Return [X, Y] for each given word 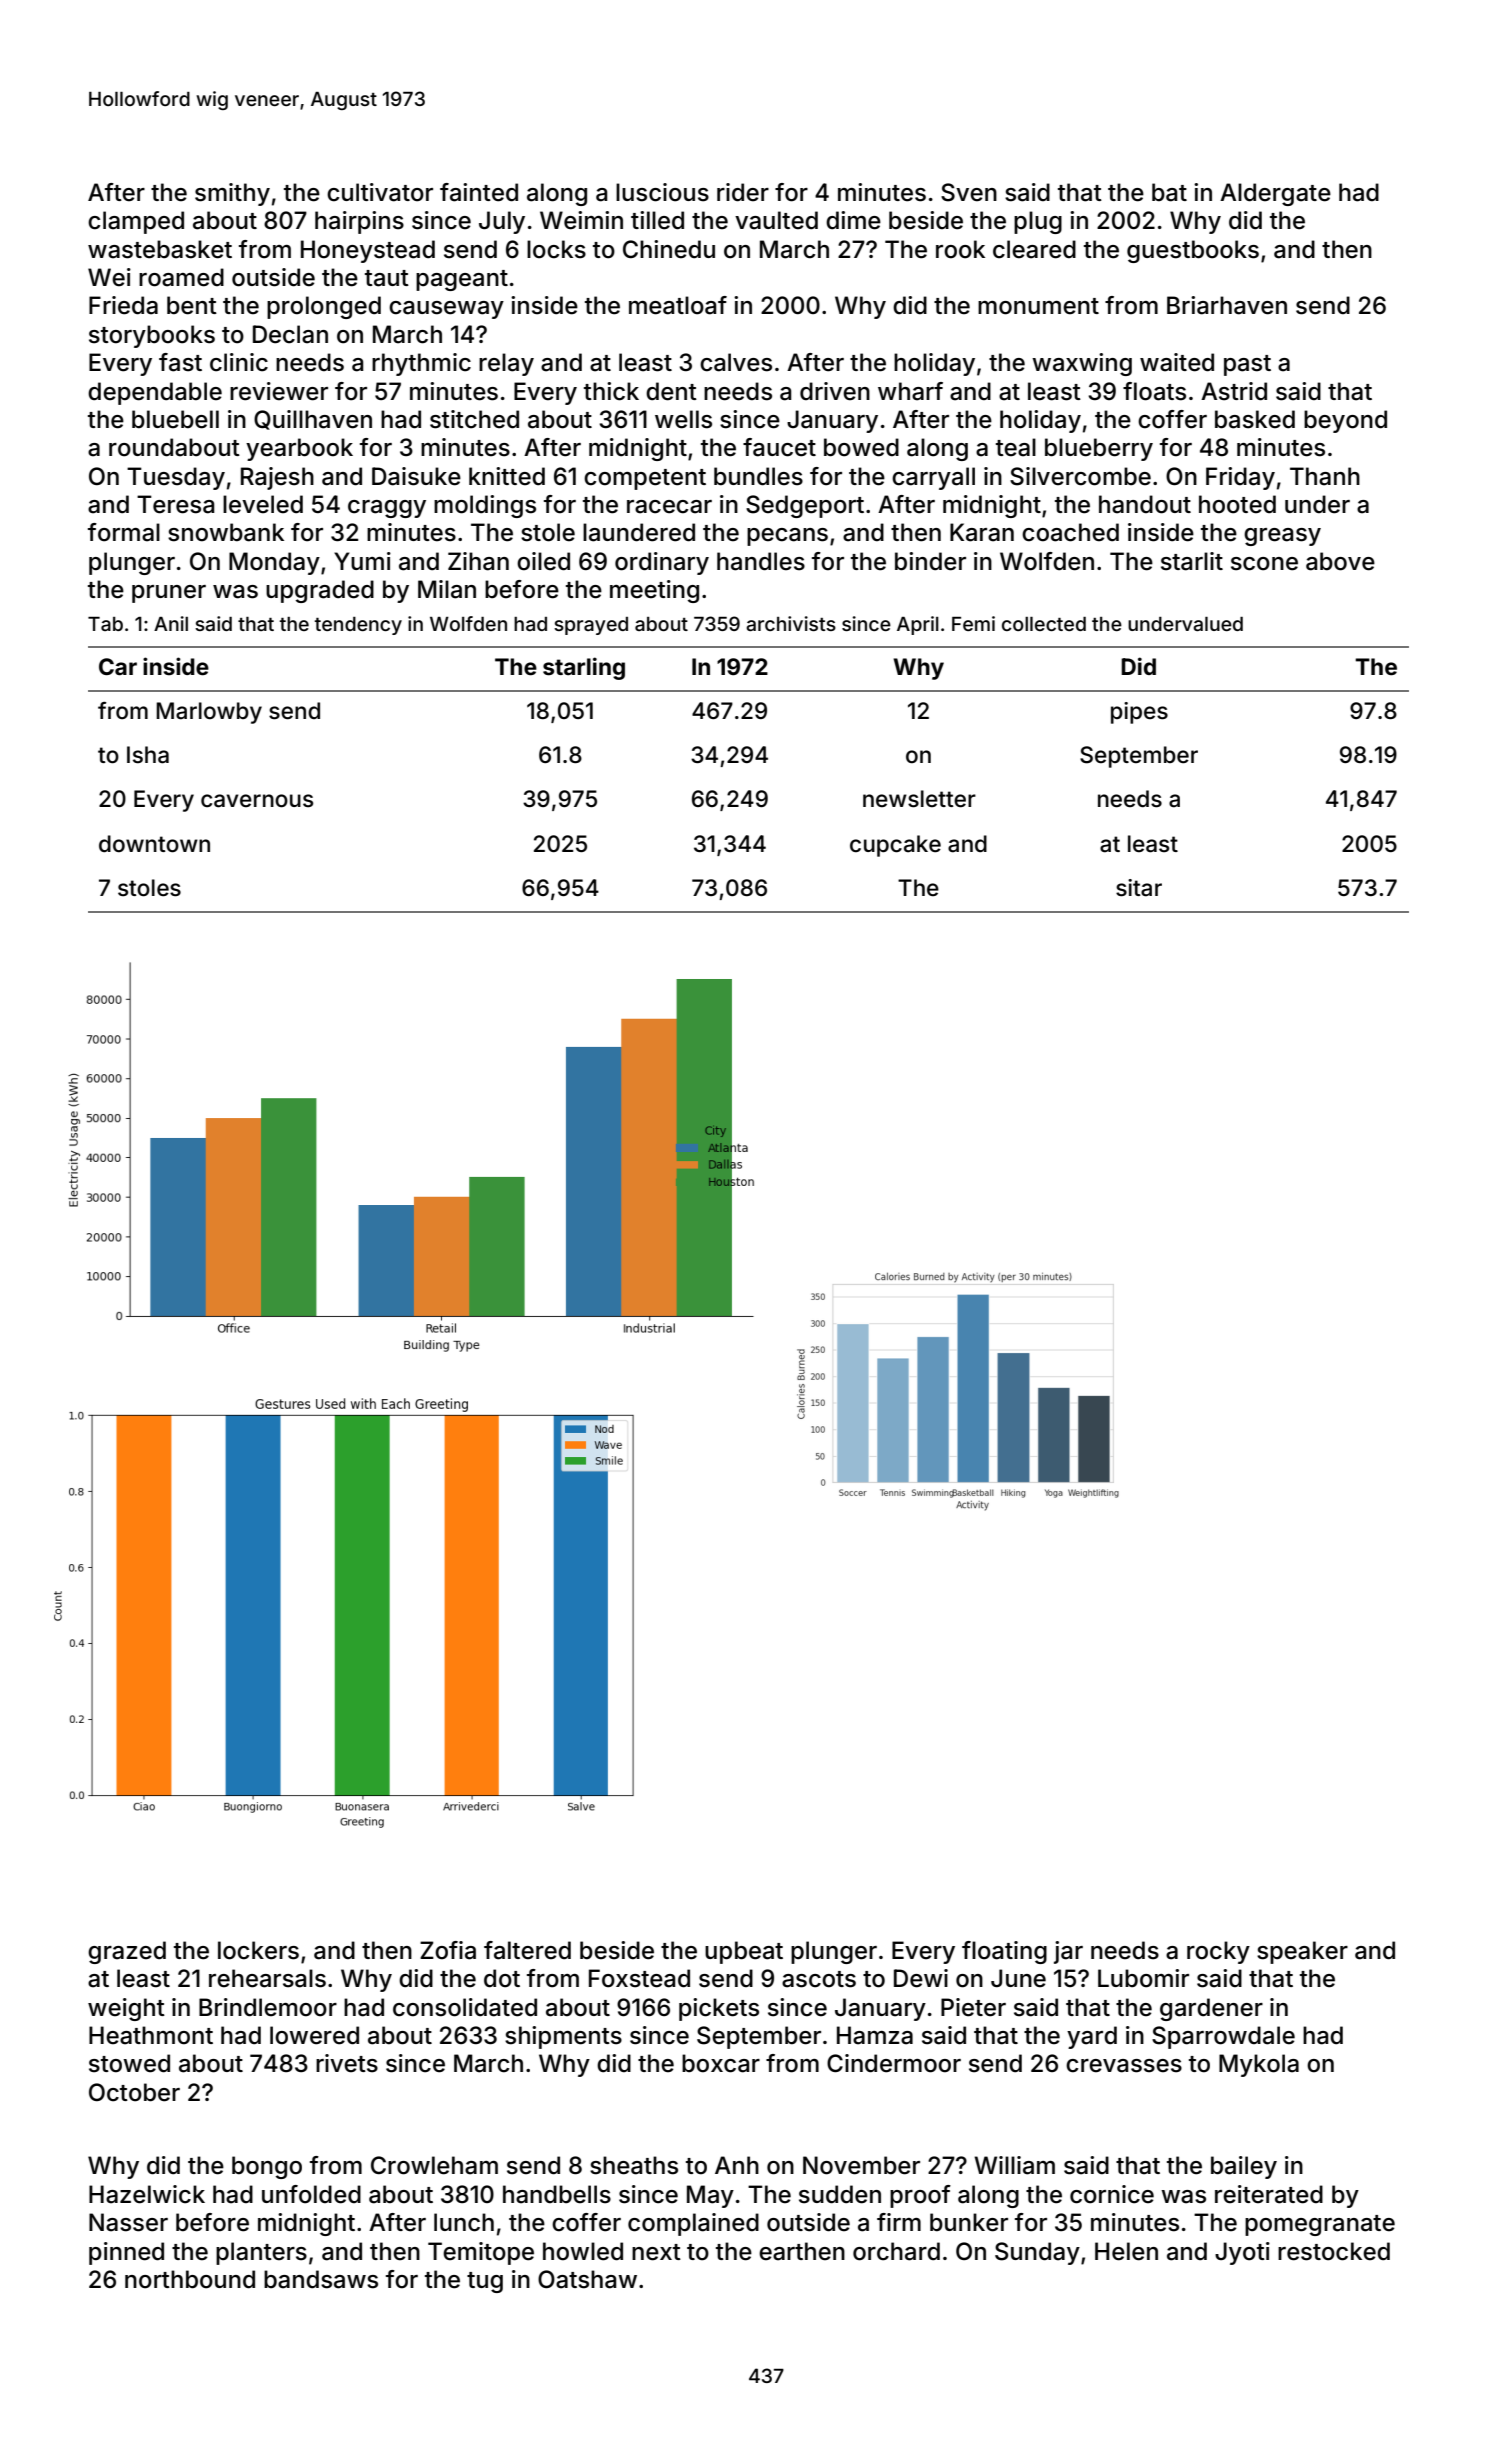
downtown [154, 844]
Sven [969, 192]
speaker [1302, 1952]
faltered [527, 1950]
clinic [239, 362]
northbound [190, 2279]
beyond [1345, 421]
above [1340, 561]
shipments [563, 2037]
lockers [258, 1950]
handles [761, 561]
